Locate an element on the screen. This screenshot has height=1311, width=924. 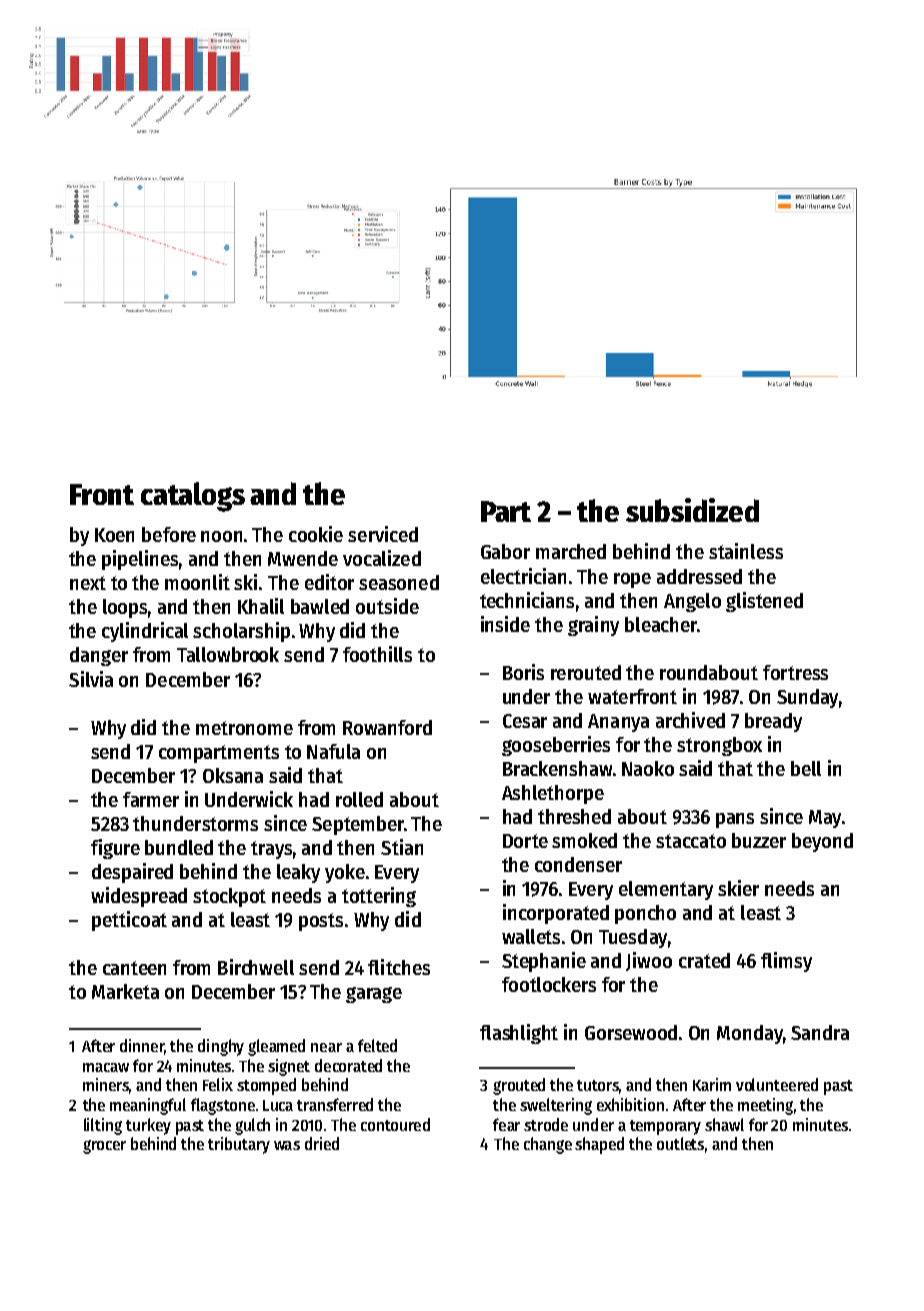
Karim is located at coordinates (712, 1084).
